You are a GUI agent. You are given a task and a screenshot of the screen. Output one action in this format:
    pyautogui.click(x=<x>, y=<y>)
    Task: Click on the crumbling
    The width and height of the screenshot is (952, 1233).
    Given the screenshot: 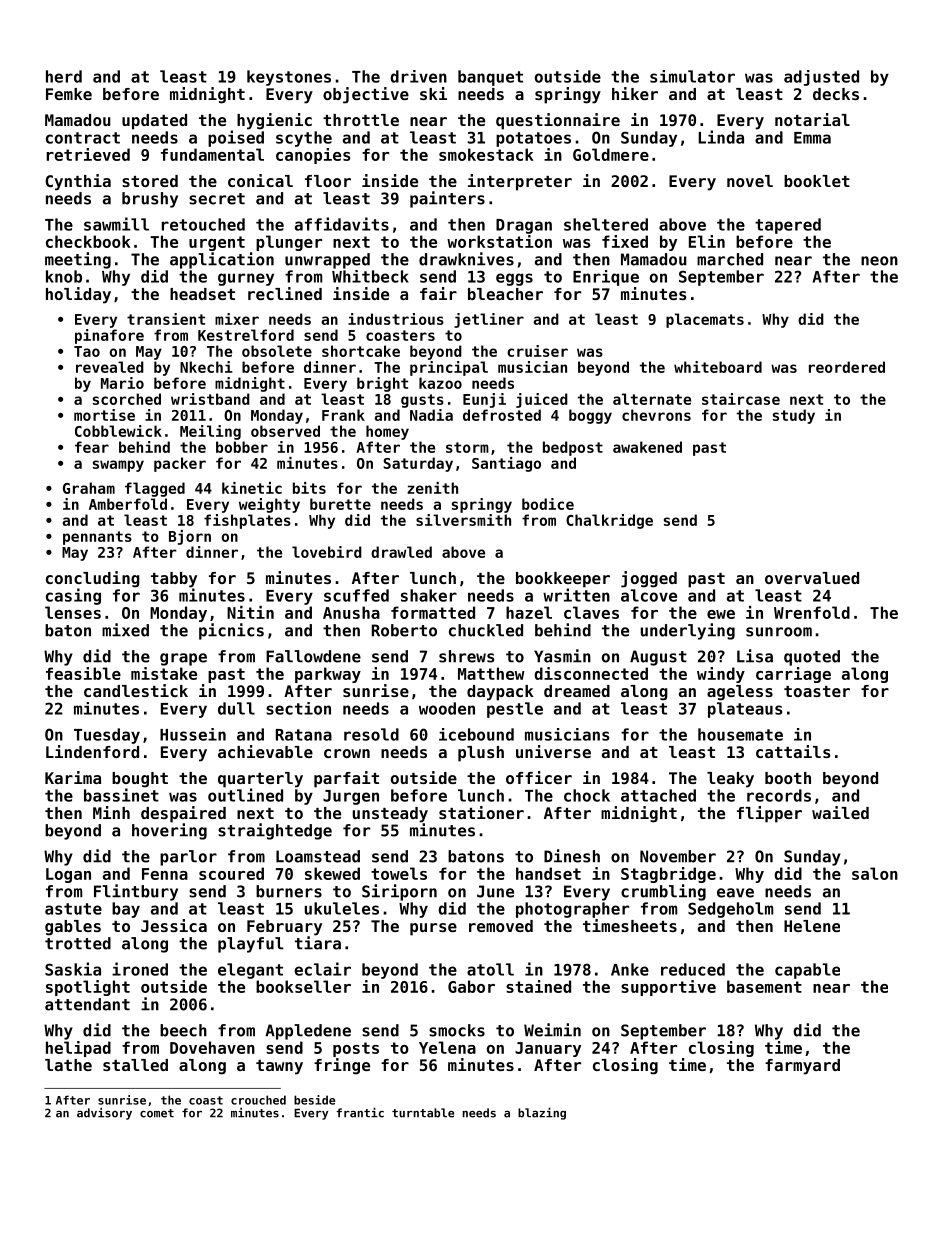 What is the action you would take?
    pyautogui.click(x=663, y=892)
